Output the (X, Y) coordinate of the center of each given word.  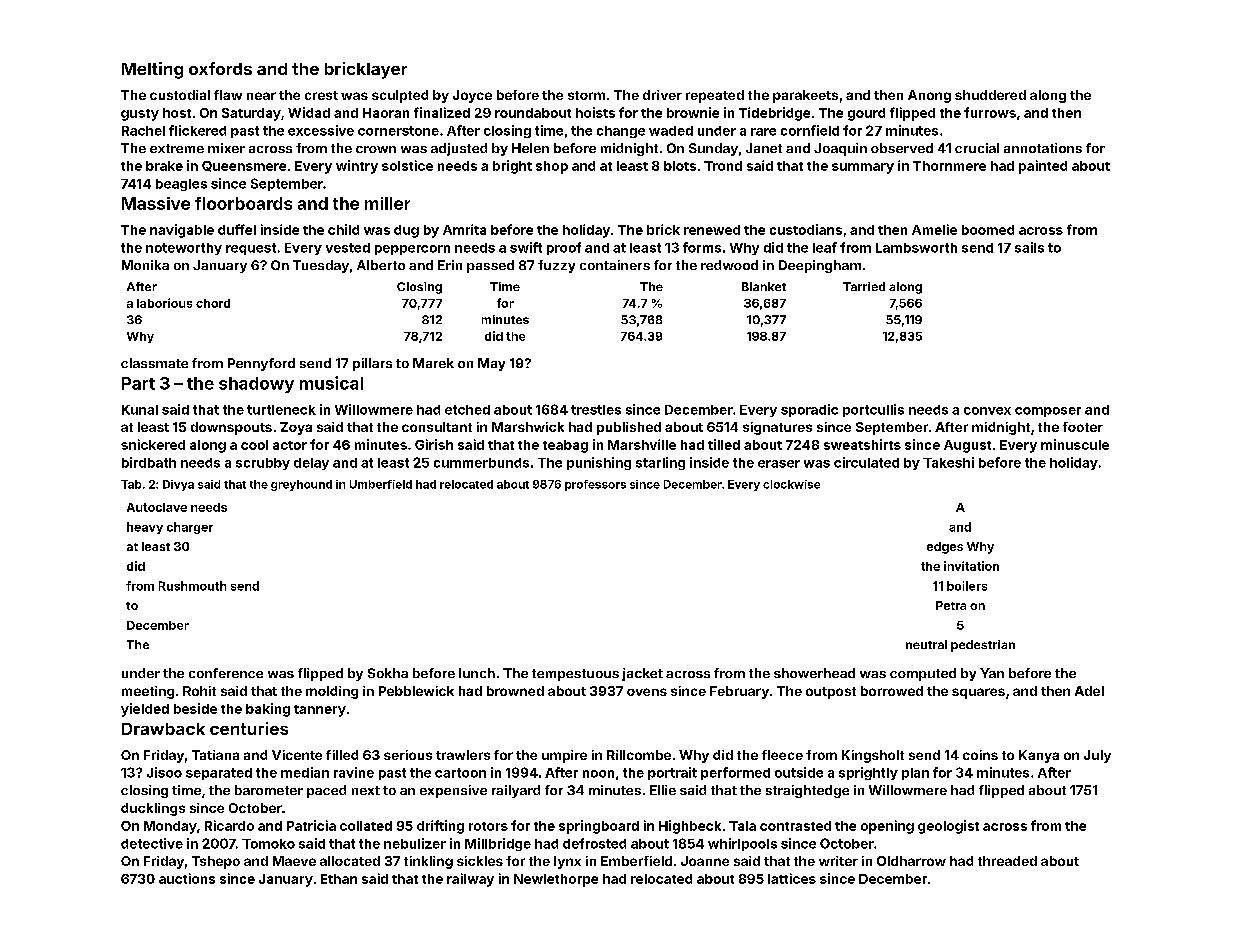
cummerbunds (481, 463)
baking (268, 710)
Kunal (140, 410)
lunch (477, 673)
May (491, 364)
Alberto (381, 265)
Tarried (864, 286)
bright (512, 167)
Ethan (339, 879)
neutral (926, 644)
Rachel (143, 131)
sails (1029, 247)
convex (987, 411)
